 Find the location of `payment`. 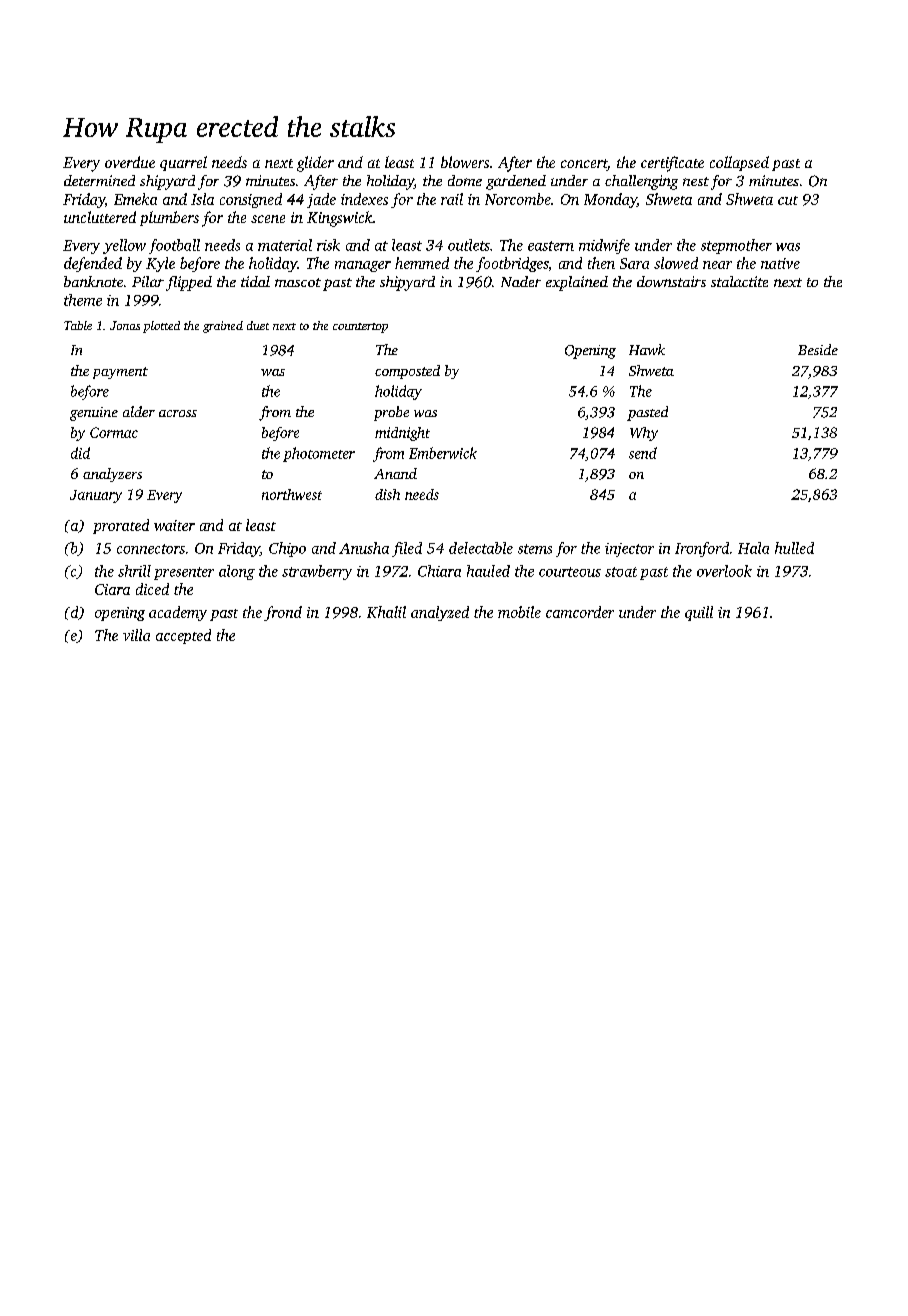

payment is located at coordinates (120, 373).
